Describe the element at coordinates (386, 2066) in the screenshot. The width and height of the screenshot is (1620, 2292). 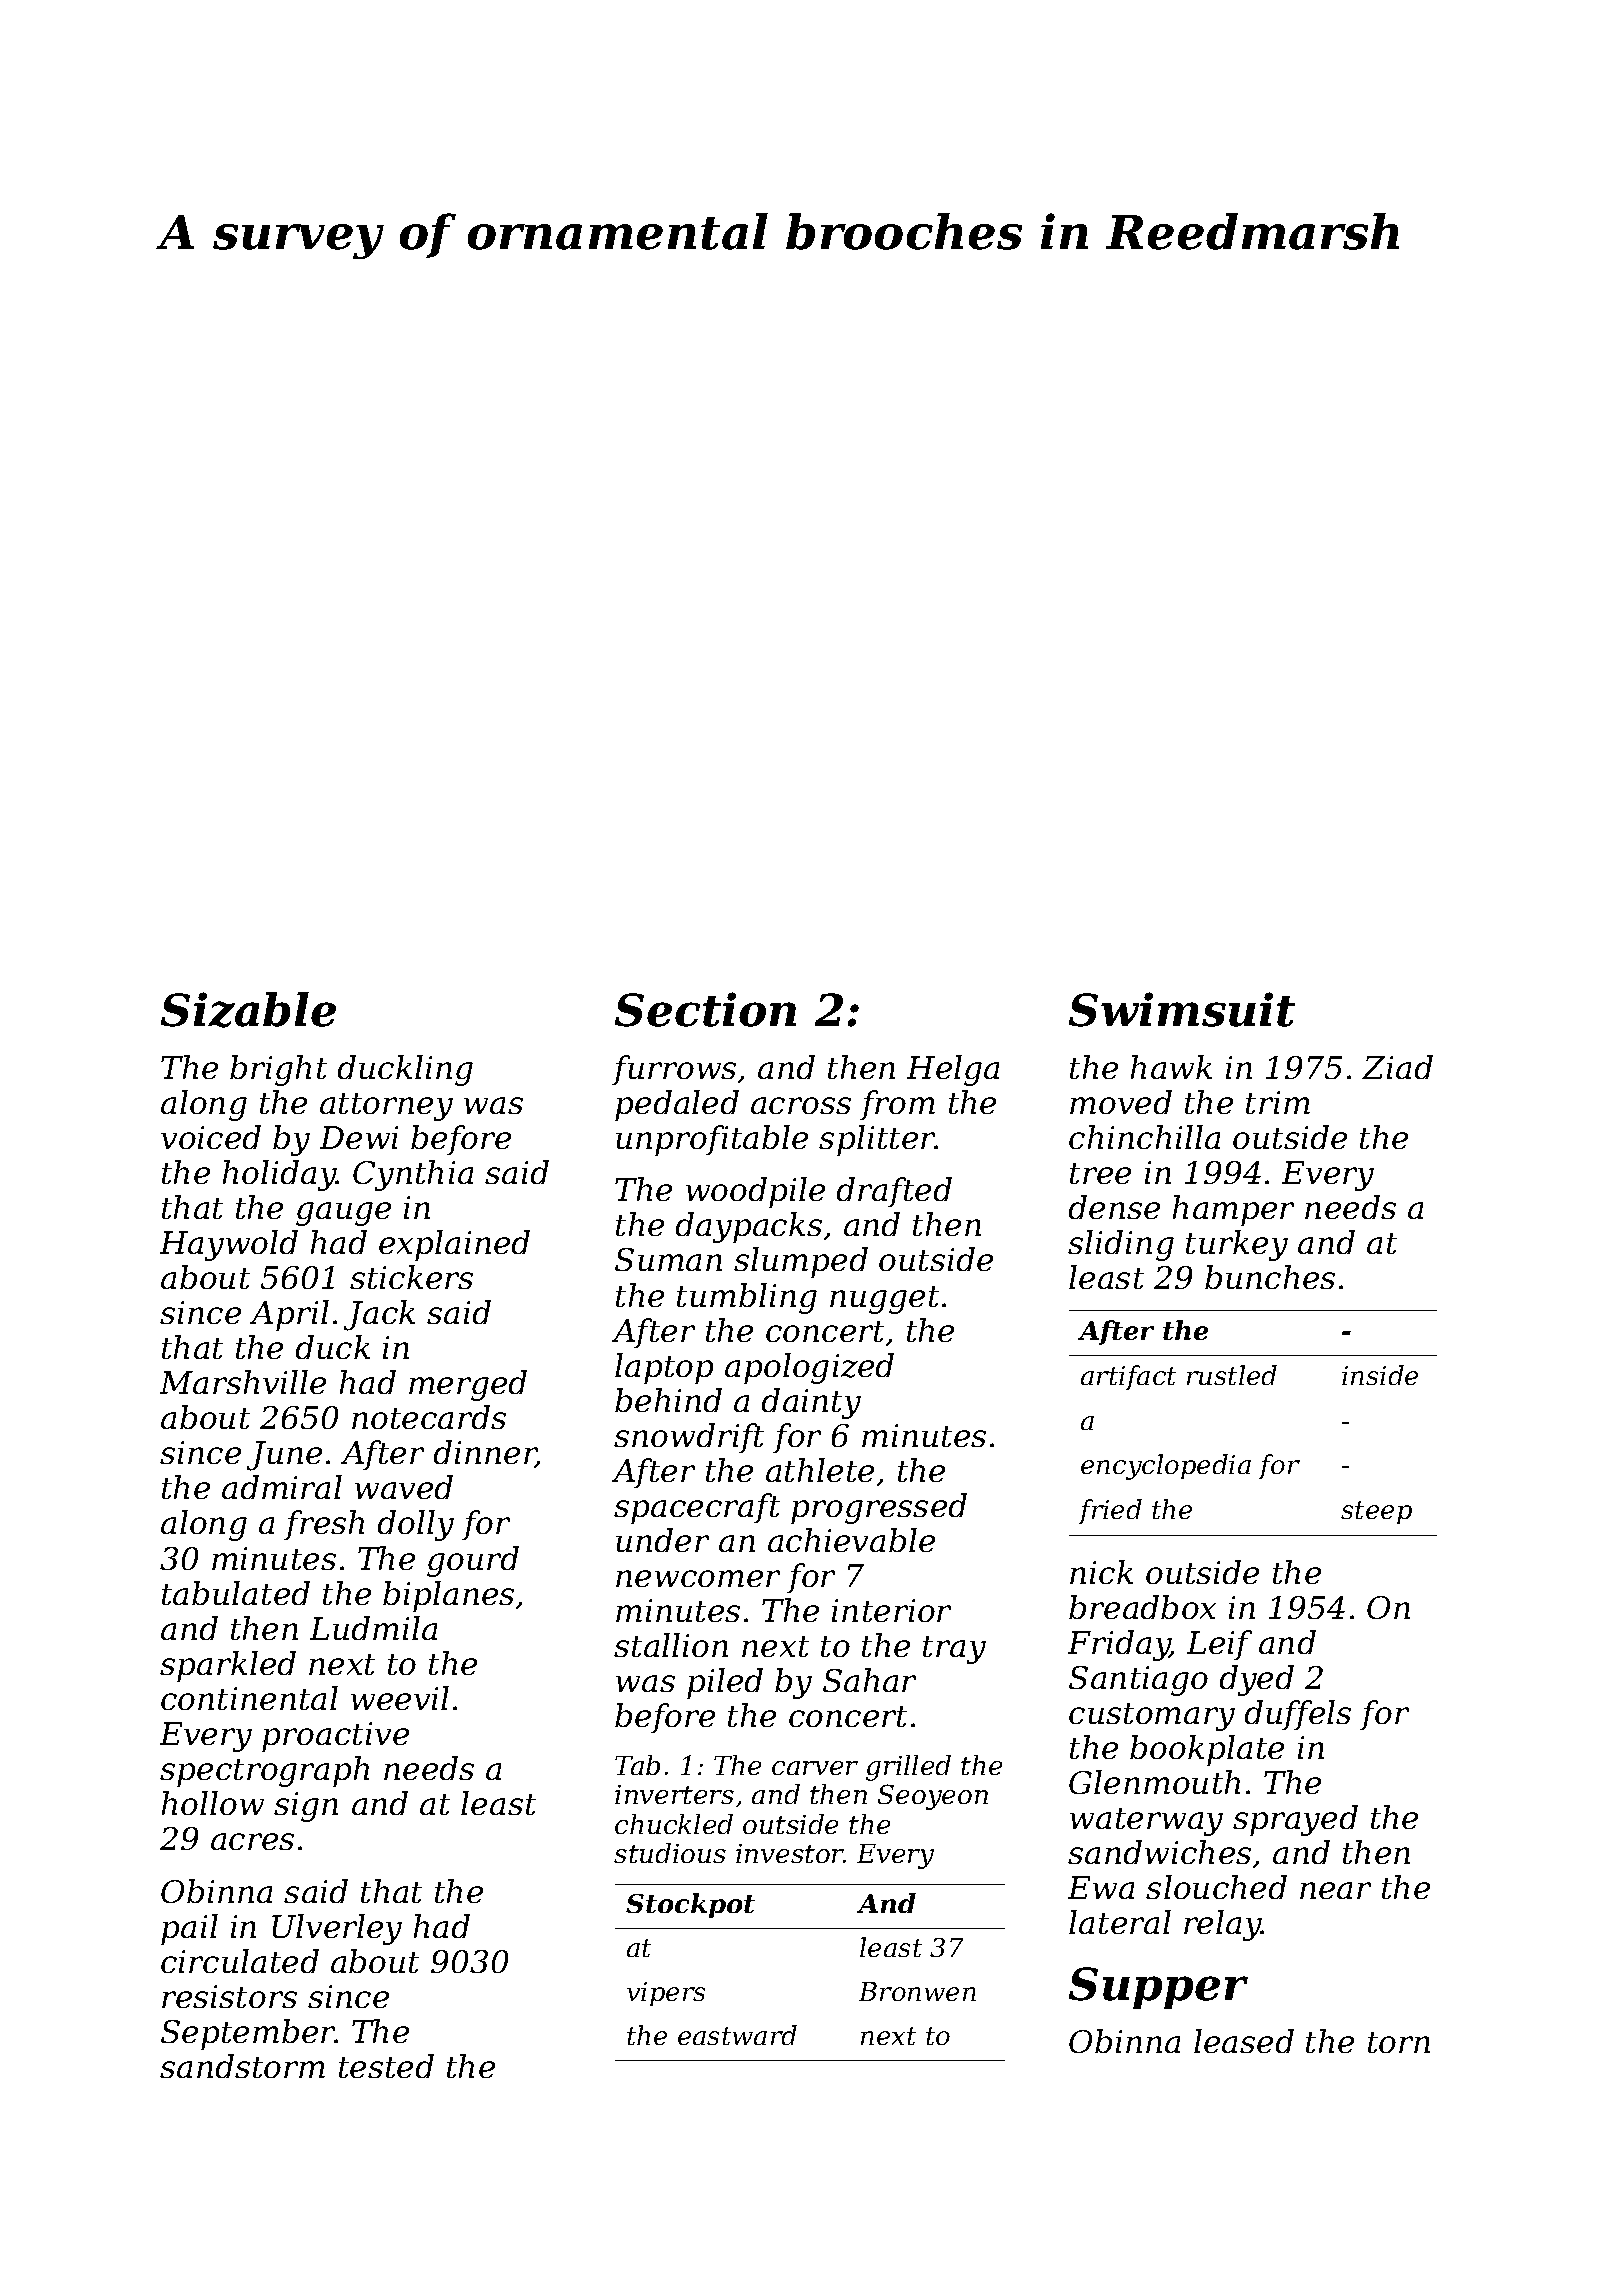
I see `tested` at that location.
